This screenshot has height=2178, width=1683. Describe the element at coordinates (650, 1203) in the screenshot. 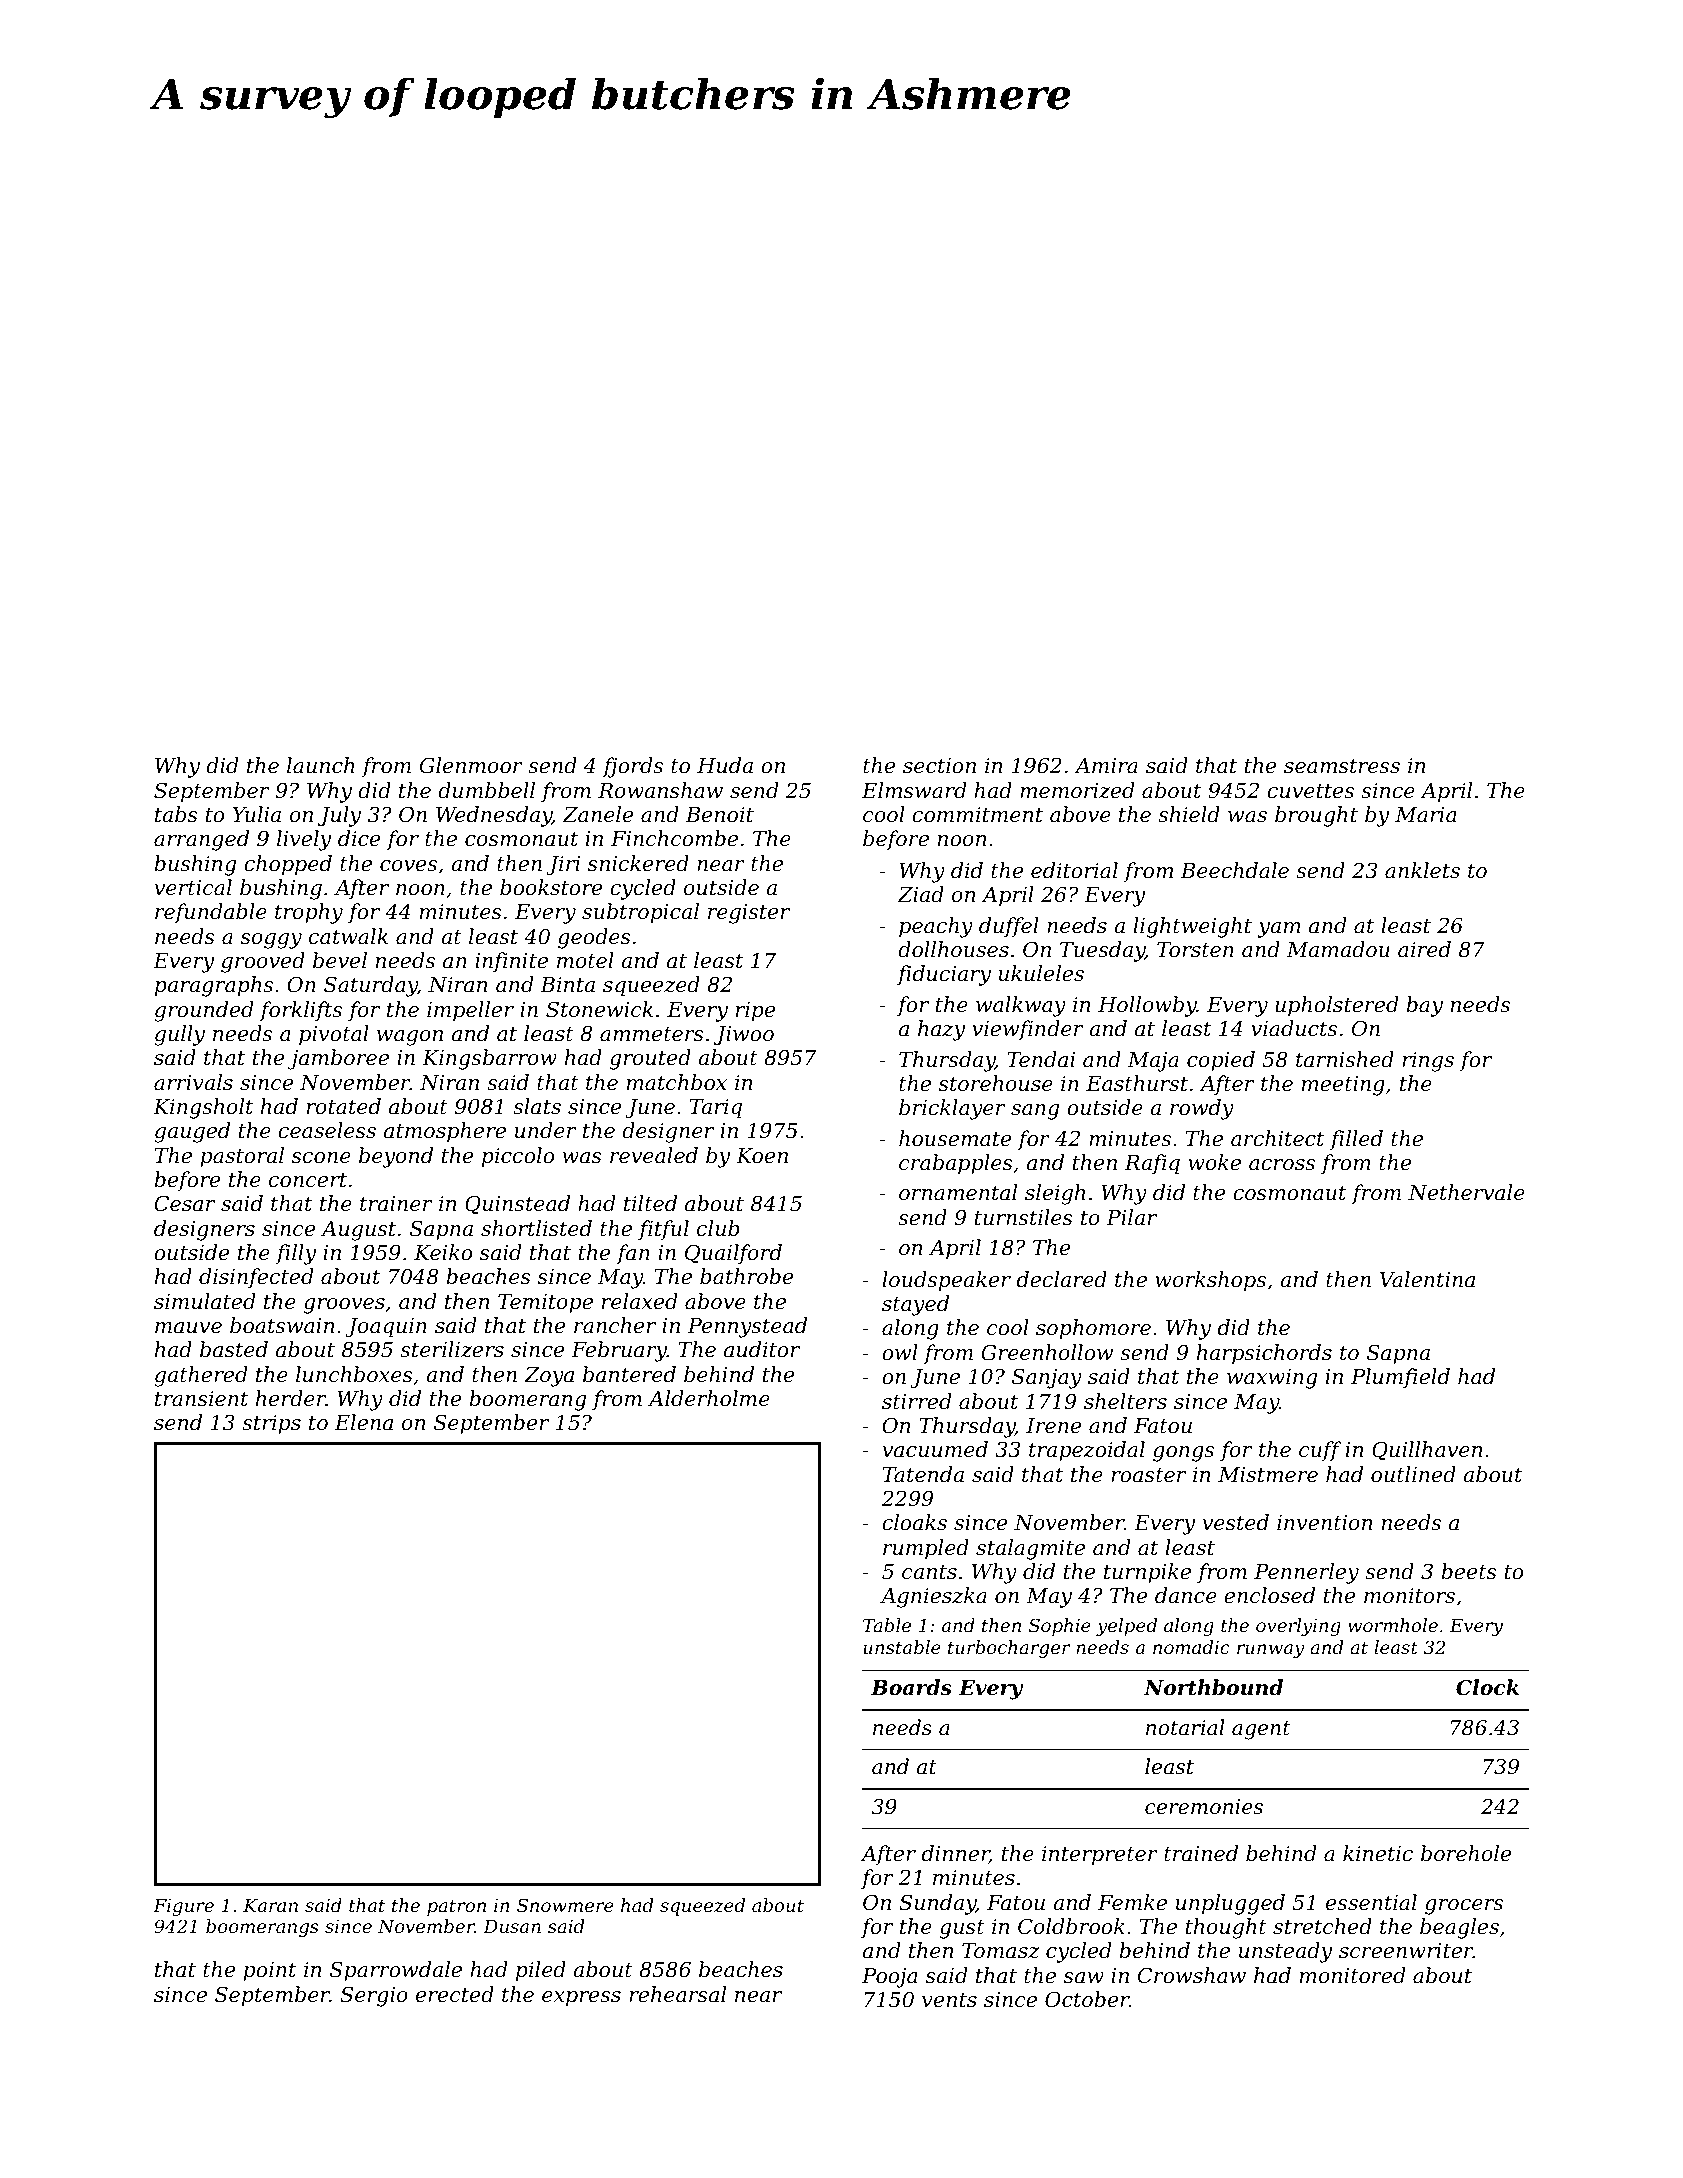

I see `tilted` at that location.
